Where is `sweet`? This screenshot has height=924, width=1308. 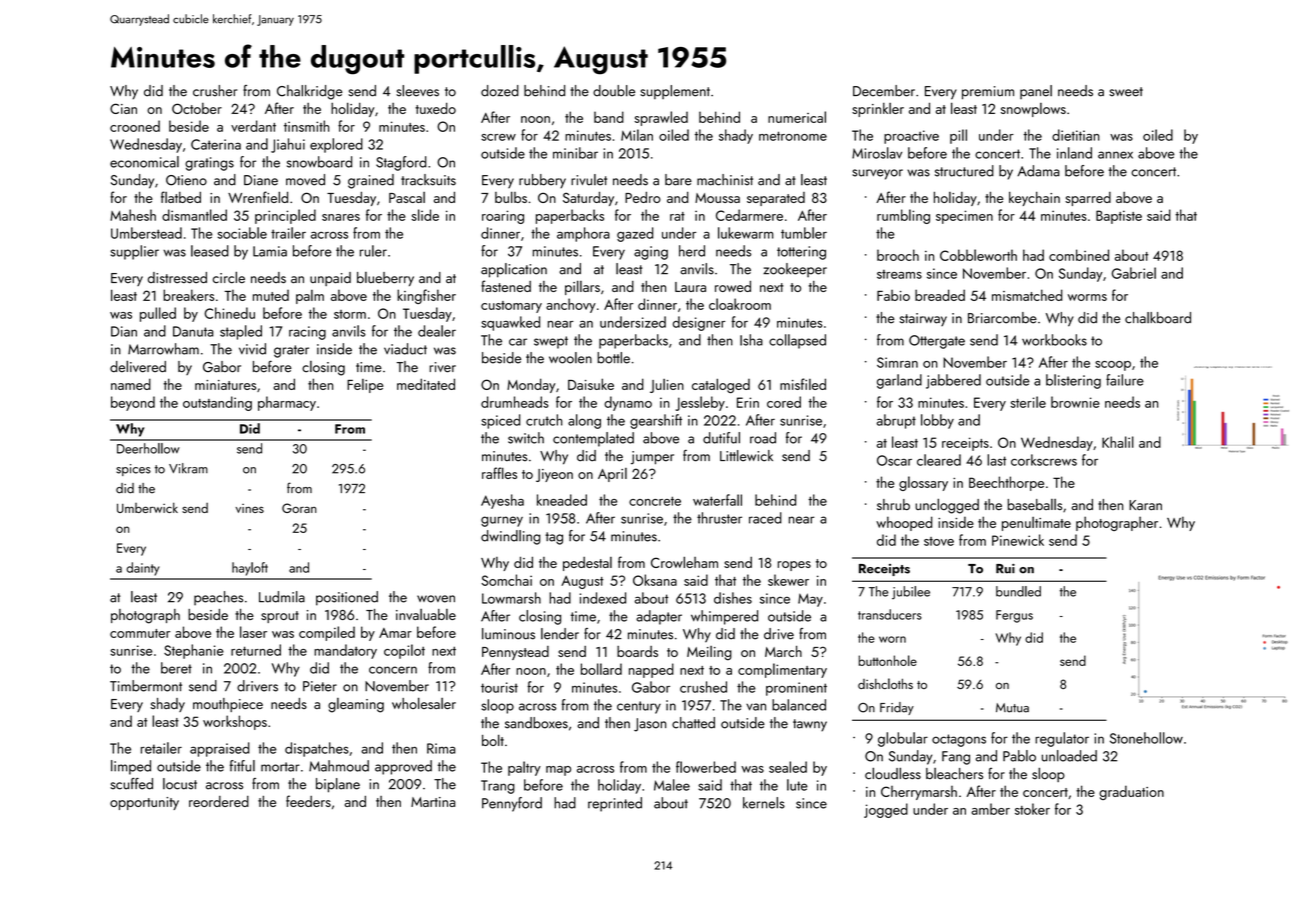
sweet is located at coordinates (1126, 92).
